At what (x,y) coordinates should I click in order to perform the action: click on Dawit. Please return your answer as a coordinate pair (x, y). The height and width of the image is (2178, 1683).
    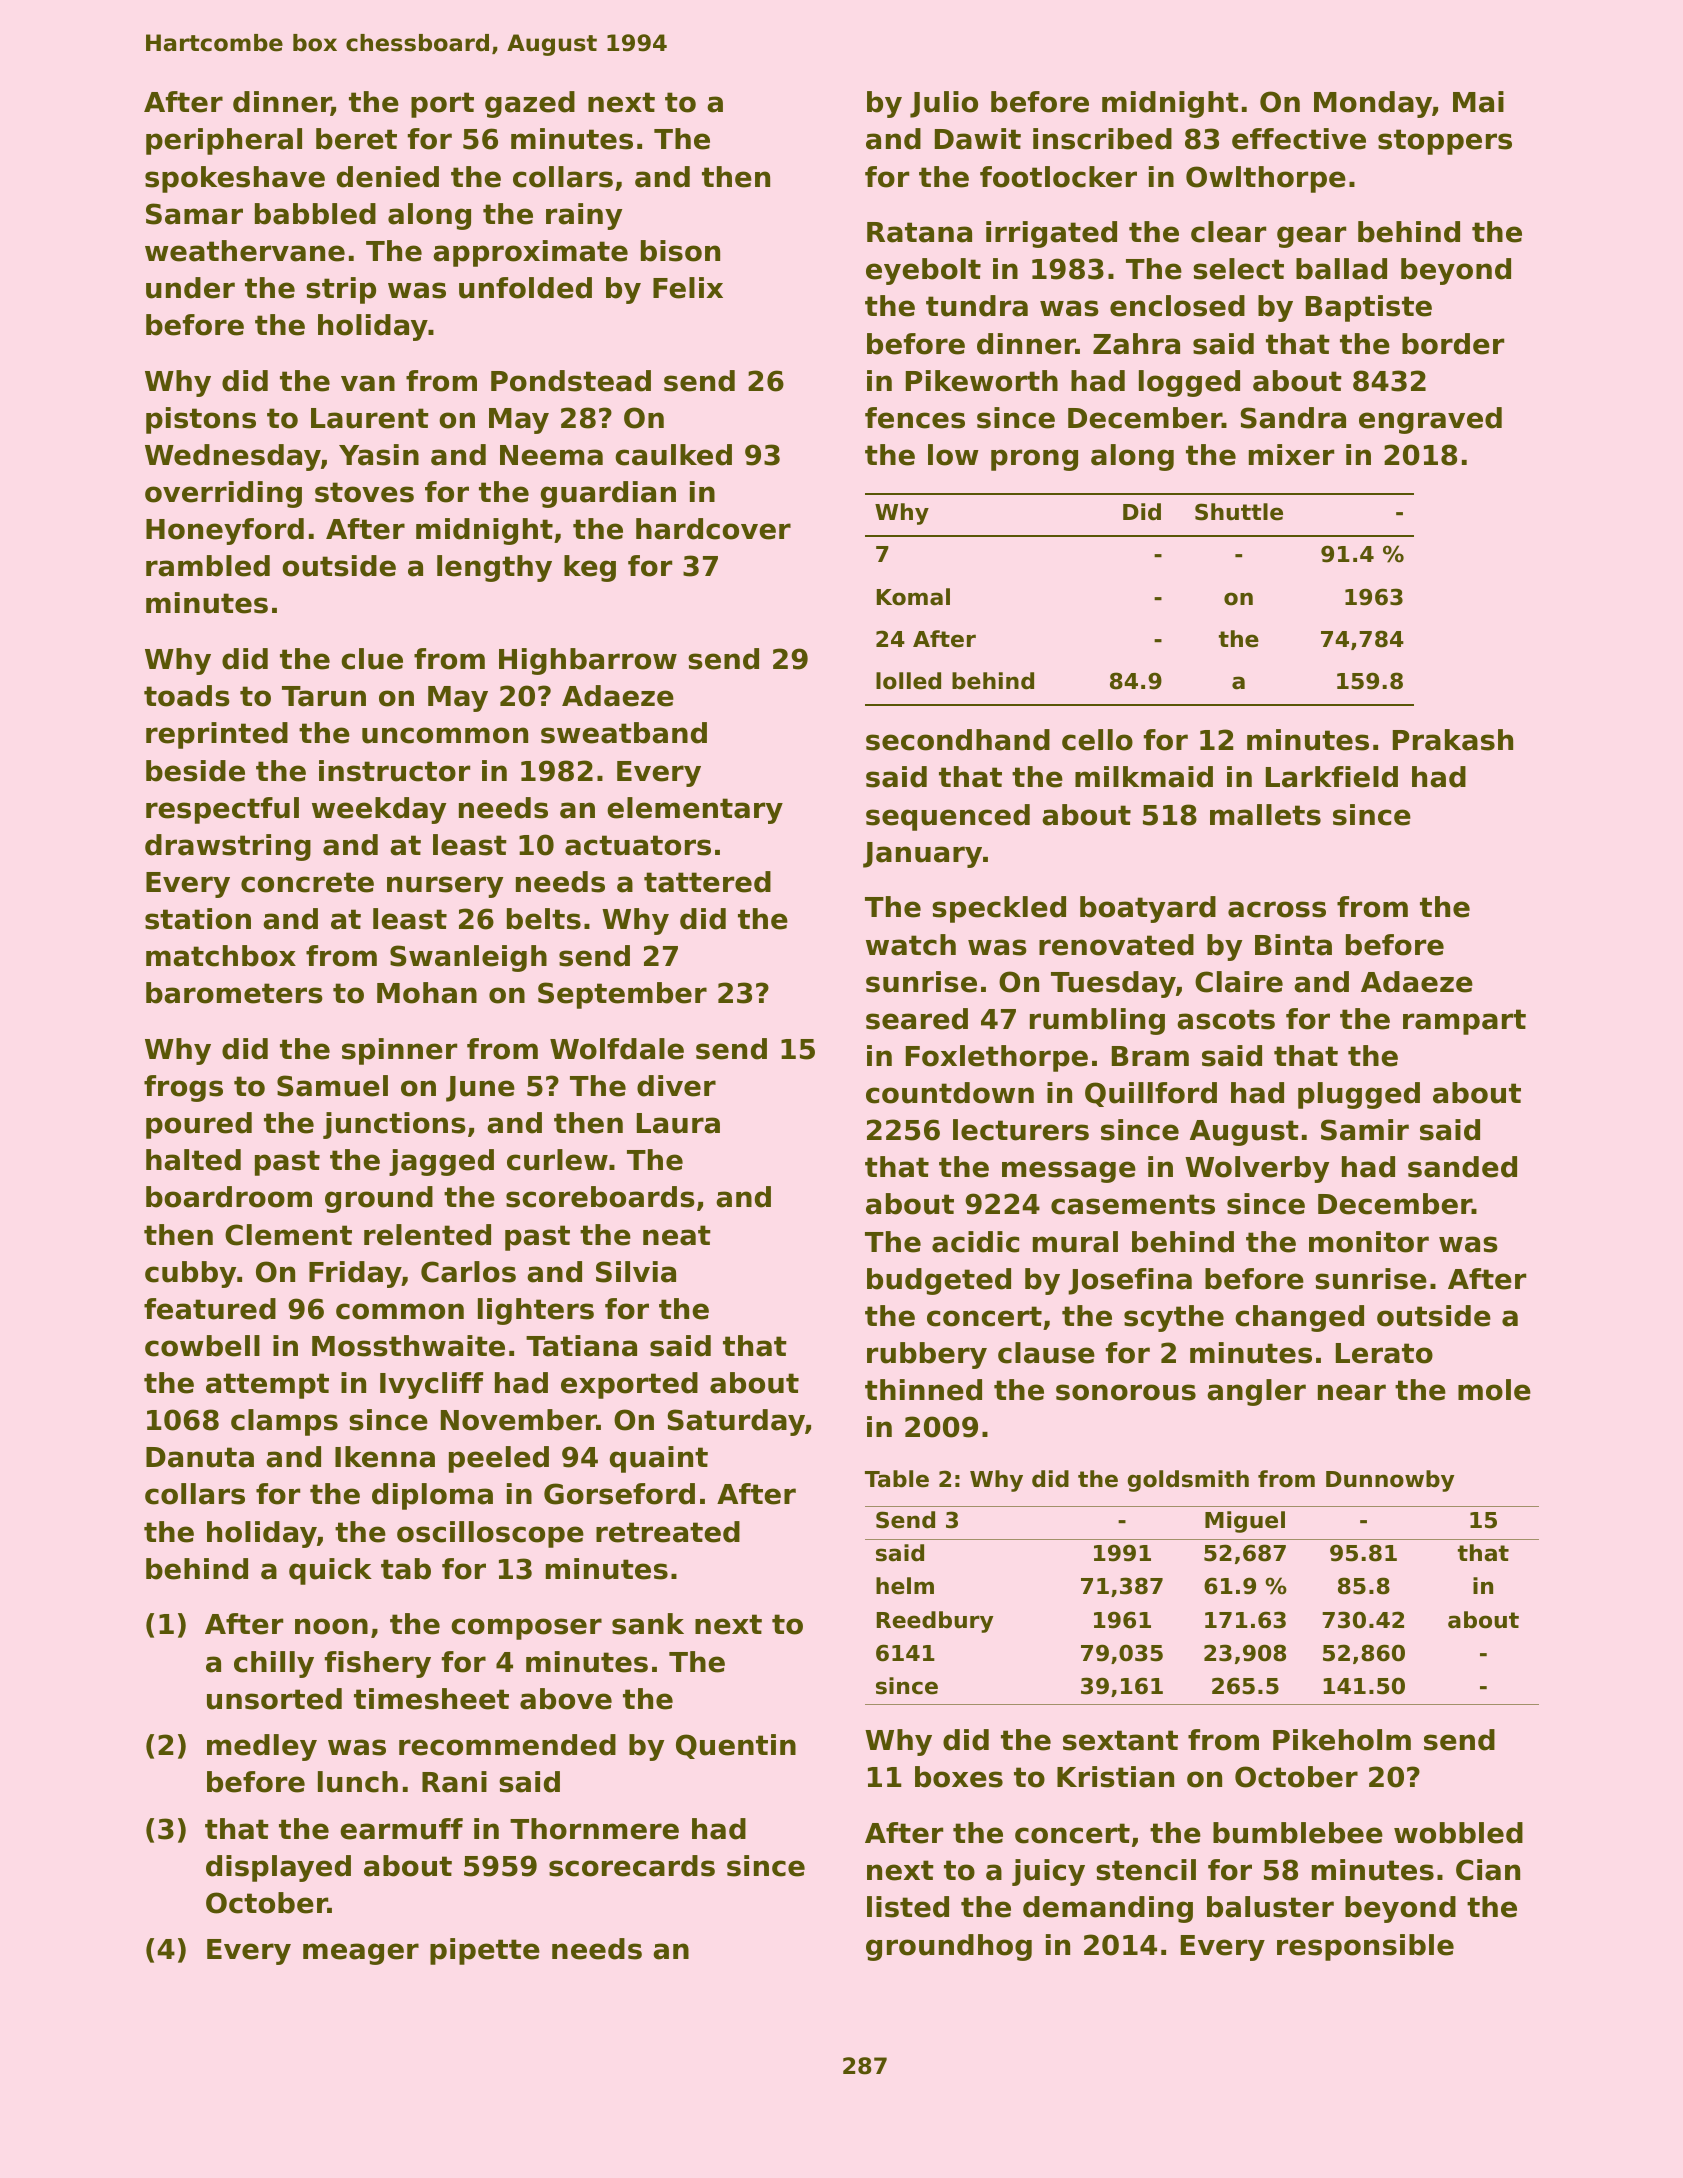
    Looking at the image, I should click on (978, 139).
